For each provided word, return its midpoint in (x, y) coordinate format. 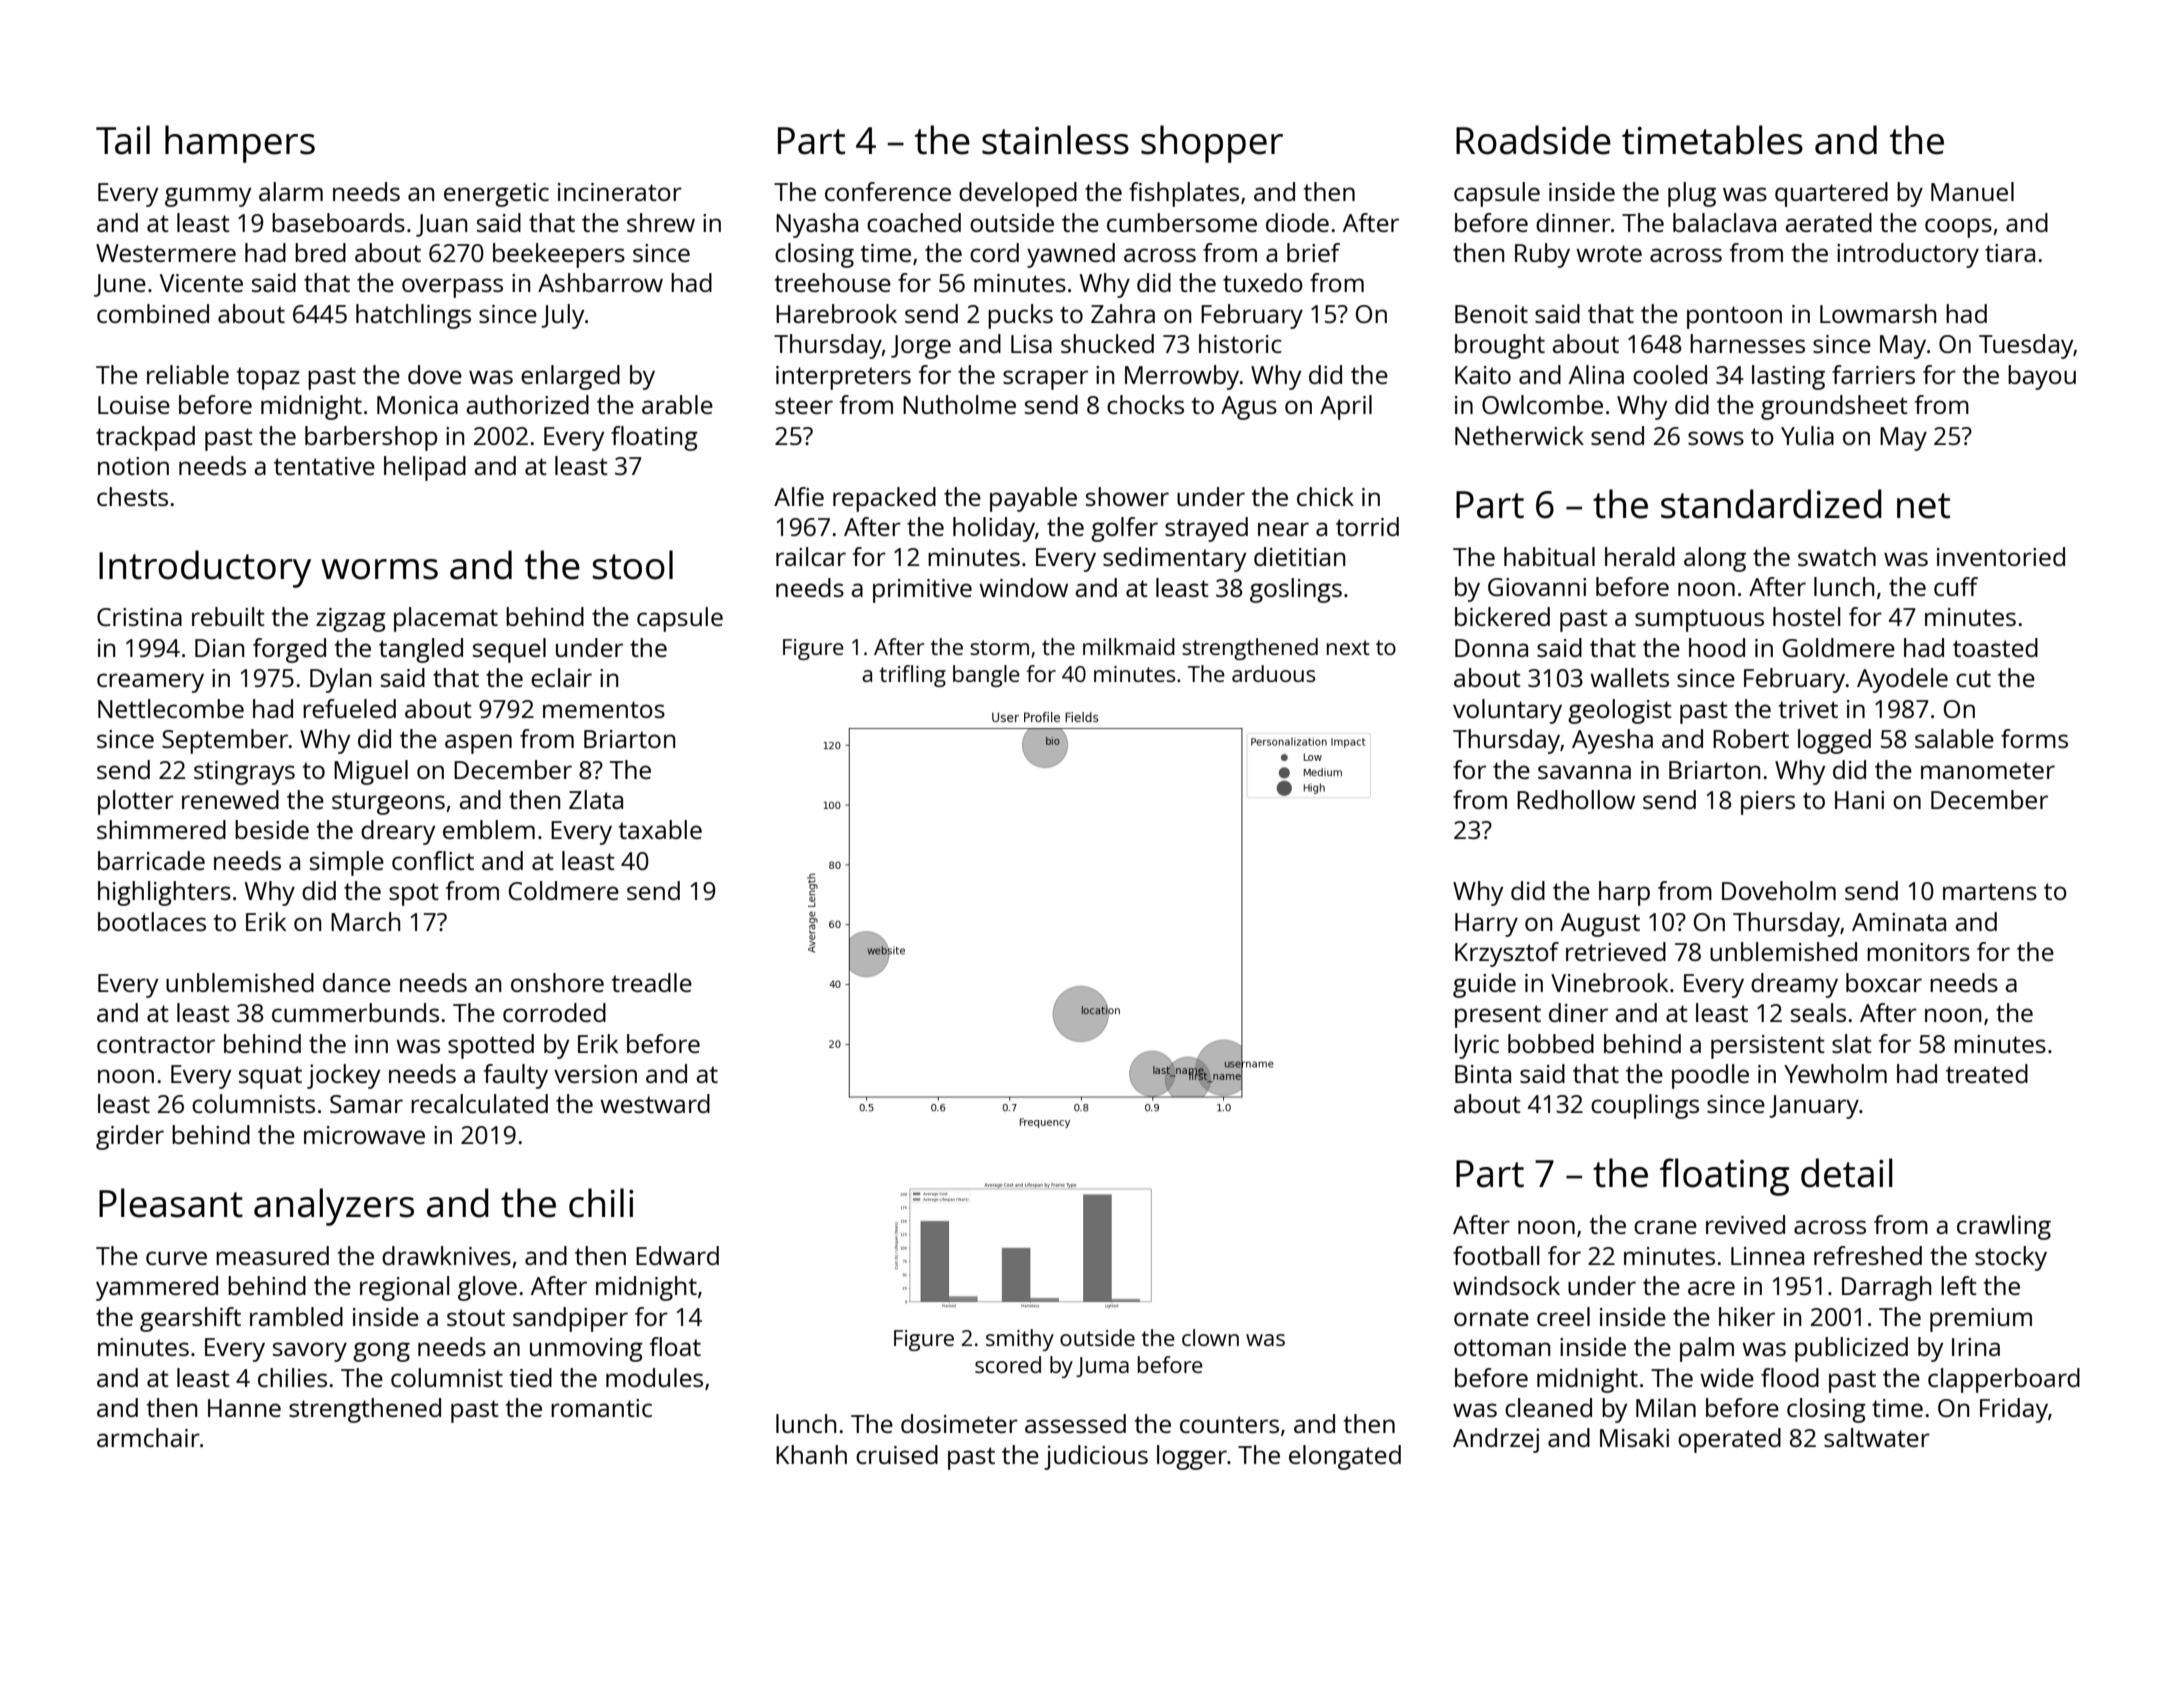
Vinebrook (1609, 982)
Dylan (340, 680)
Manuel (1972, 191)
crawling (2004, 1227)
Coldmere (564, 890)
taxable (660, 829)
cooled (1670, 374)
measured (272, 1255)
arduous (1273, 673)
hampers (240, 144)
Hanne (244, 1408)
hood (1717, 647)
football (1496, 1255)
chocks (1145, 404)
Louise (134, 405)
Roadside (1533, 140)
